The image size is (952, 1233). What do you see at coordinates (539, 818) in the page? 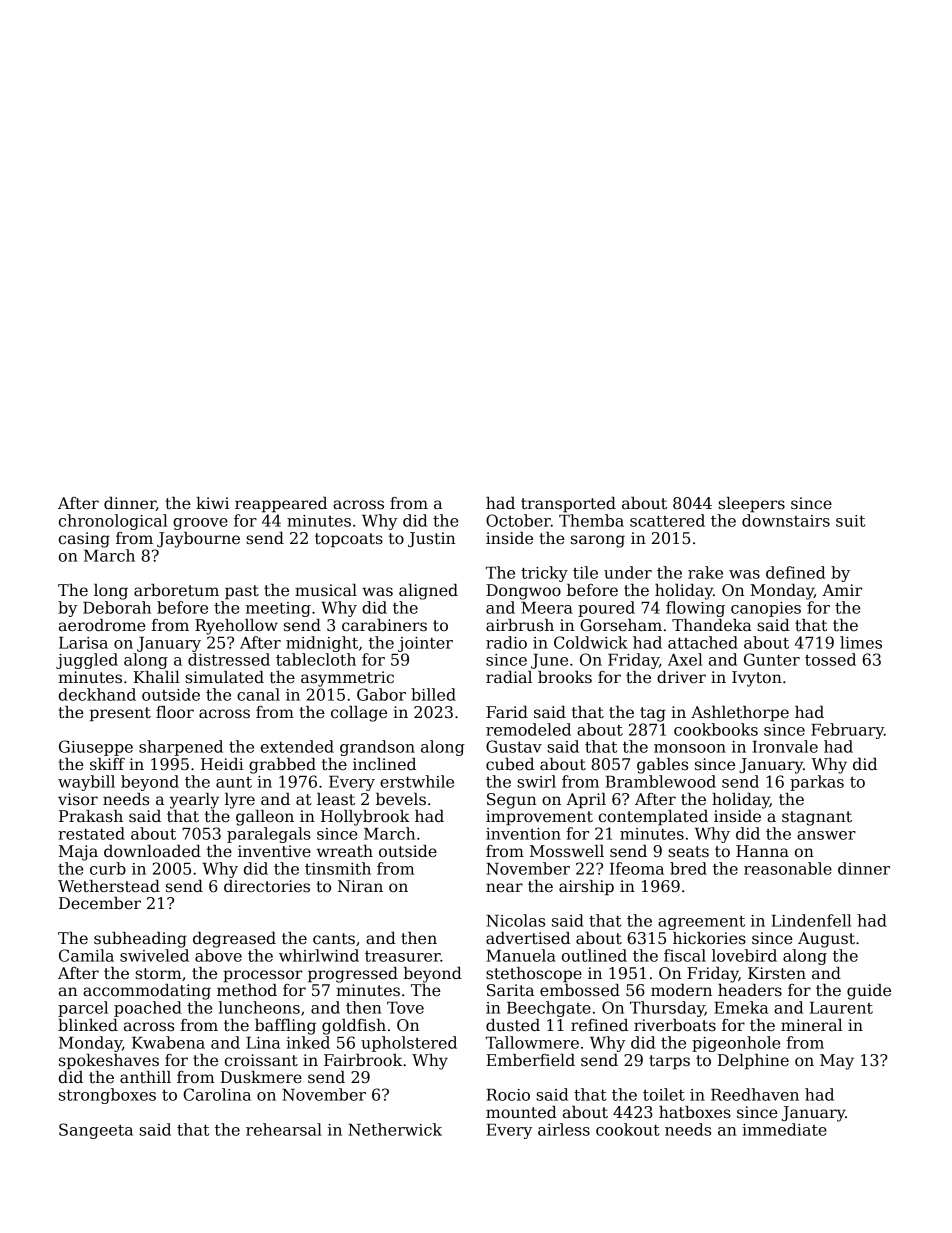
I see `improvement` at bounding box center [539, 818].
